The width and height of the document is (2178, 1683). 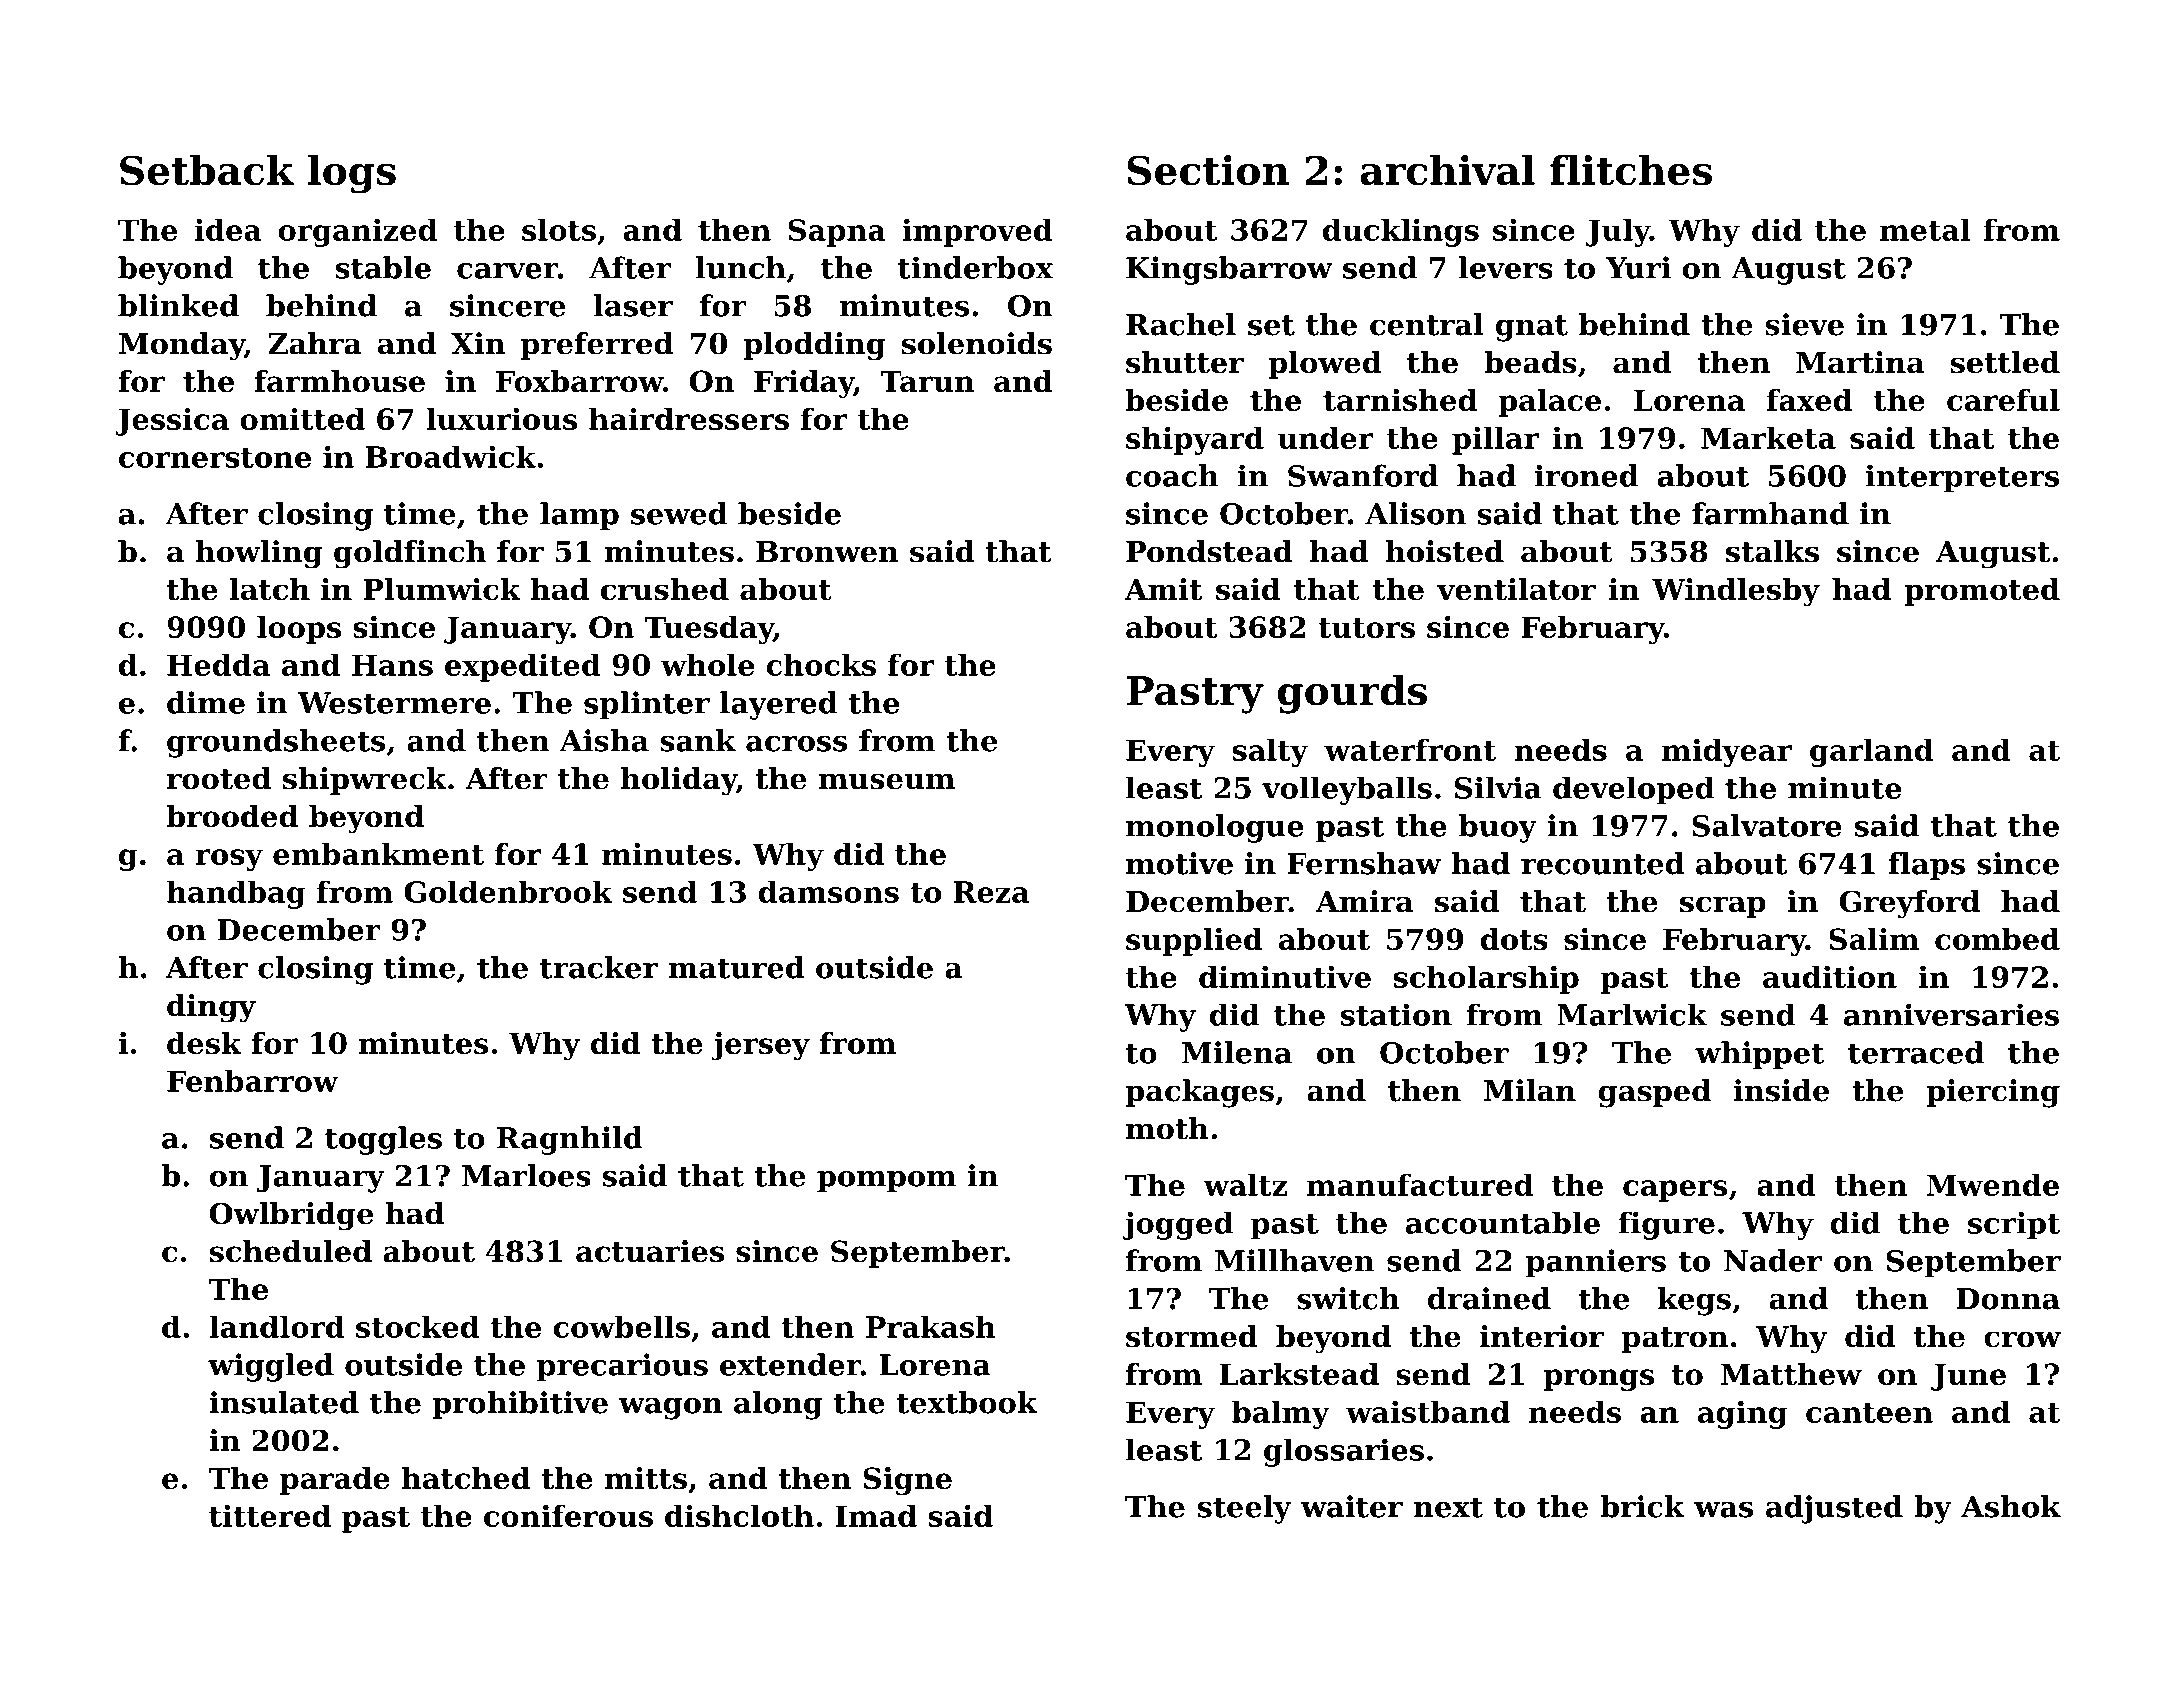 I want to click on steely, so click(x=1244, y=1509).
